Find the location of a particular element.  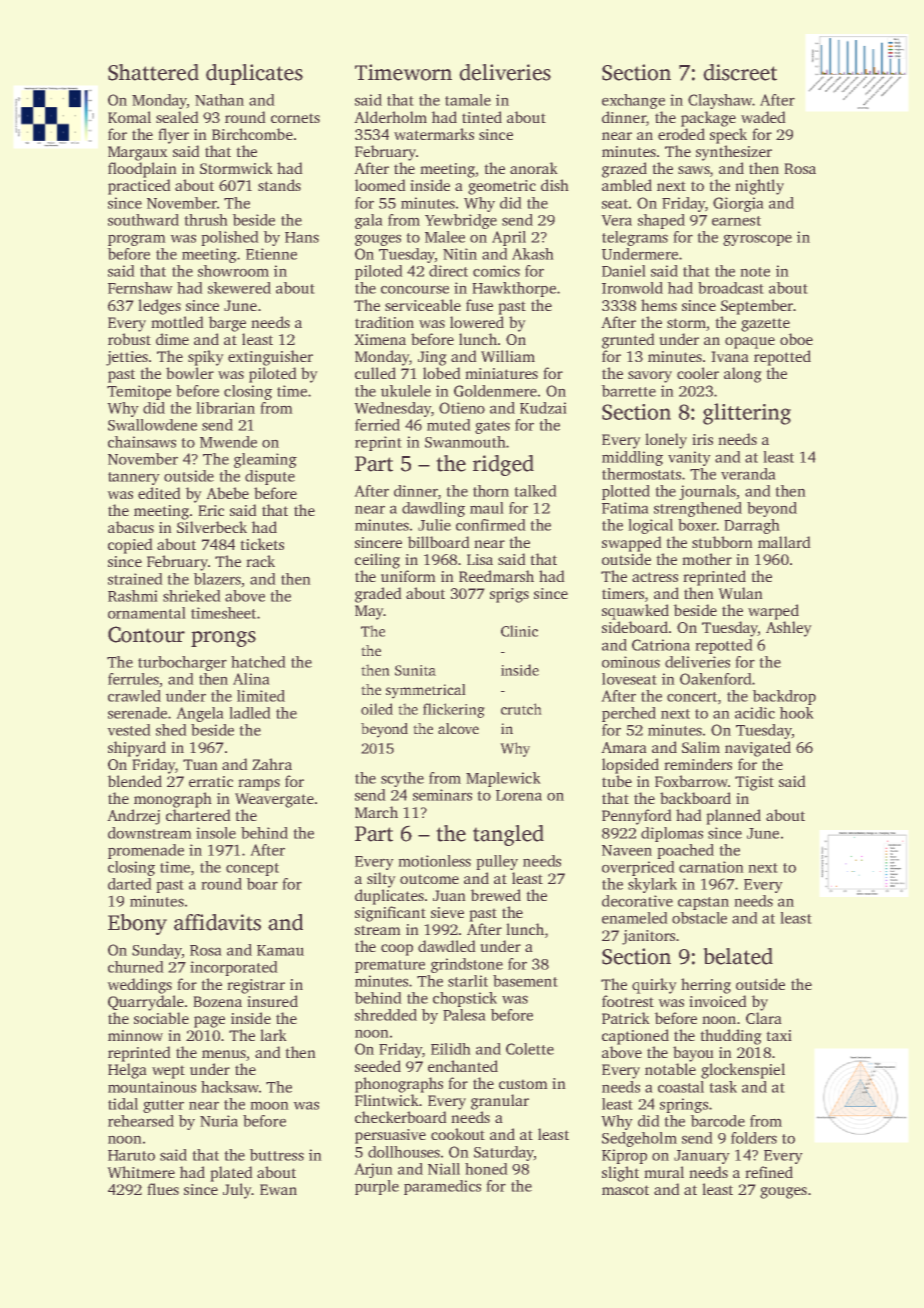

silty is located at coordinates (381, 880).
